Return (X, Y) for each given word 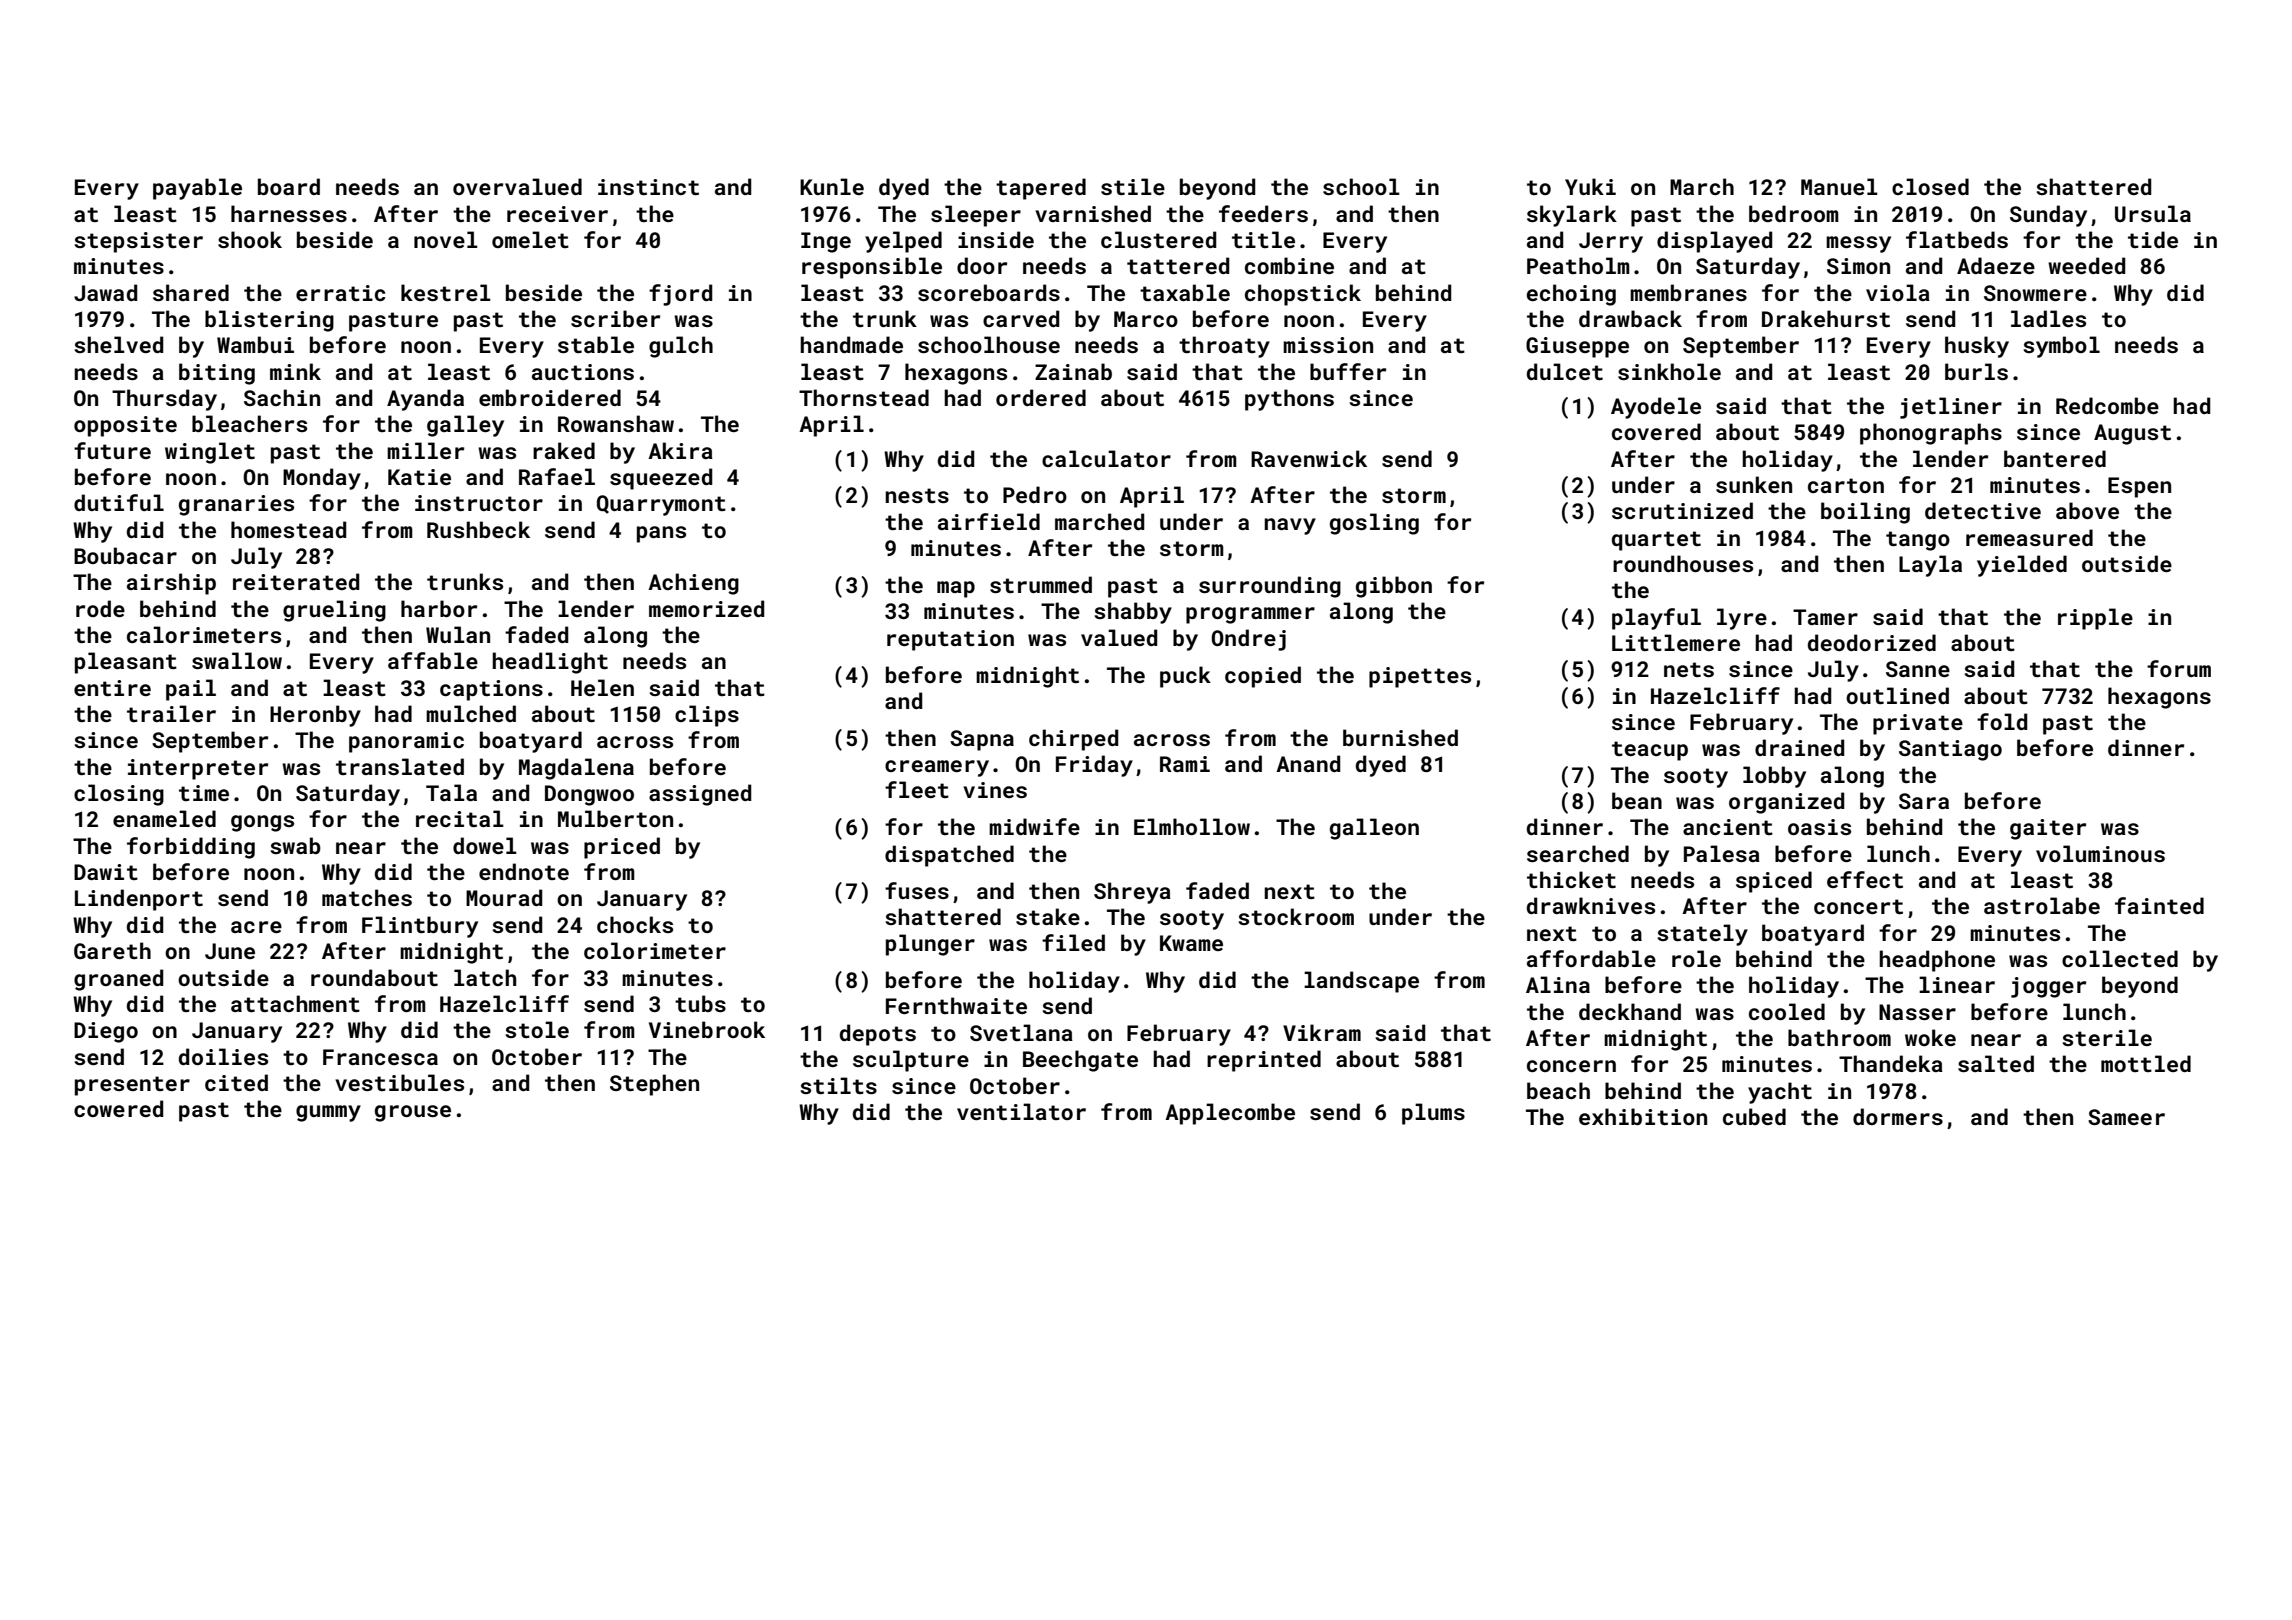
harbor (439, 608)
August (2132, 434)
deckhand (1630, 1011)
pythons (1289, 400)
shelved (119, 344)
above (2087, 510)
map (956, 589)
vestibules (399, 1082)
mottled (2146, 1063)
